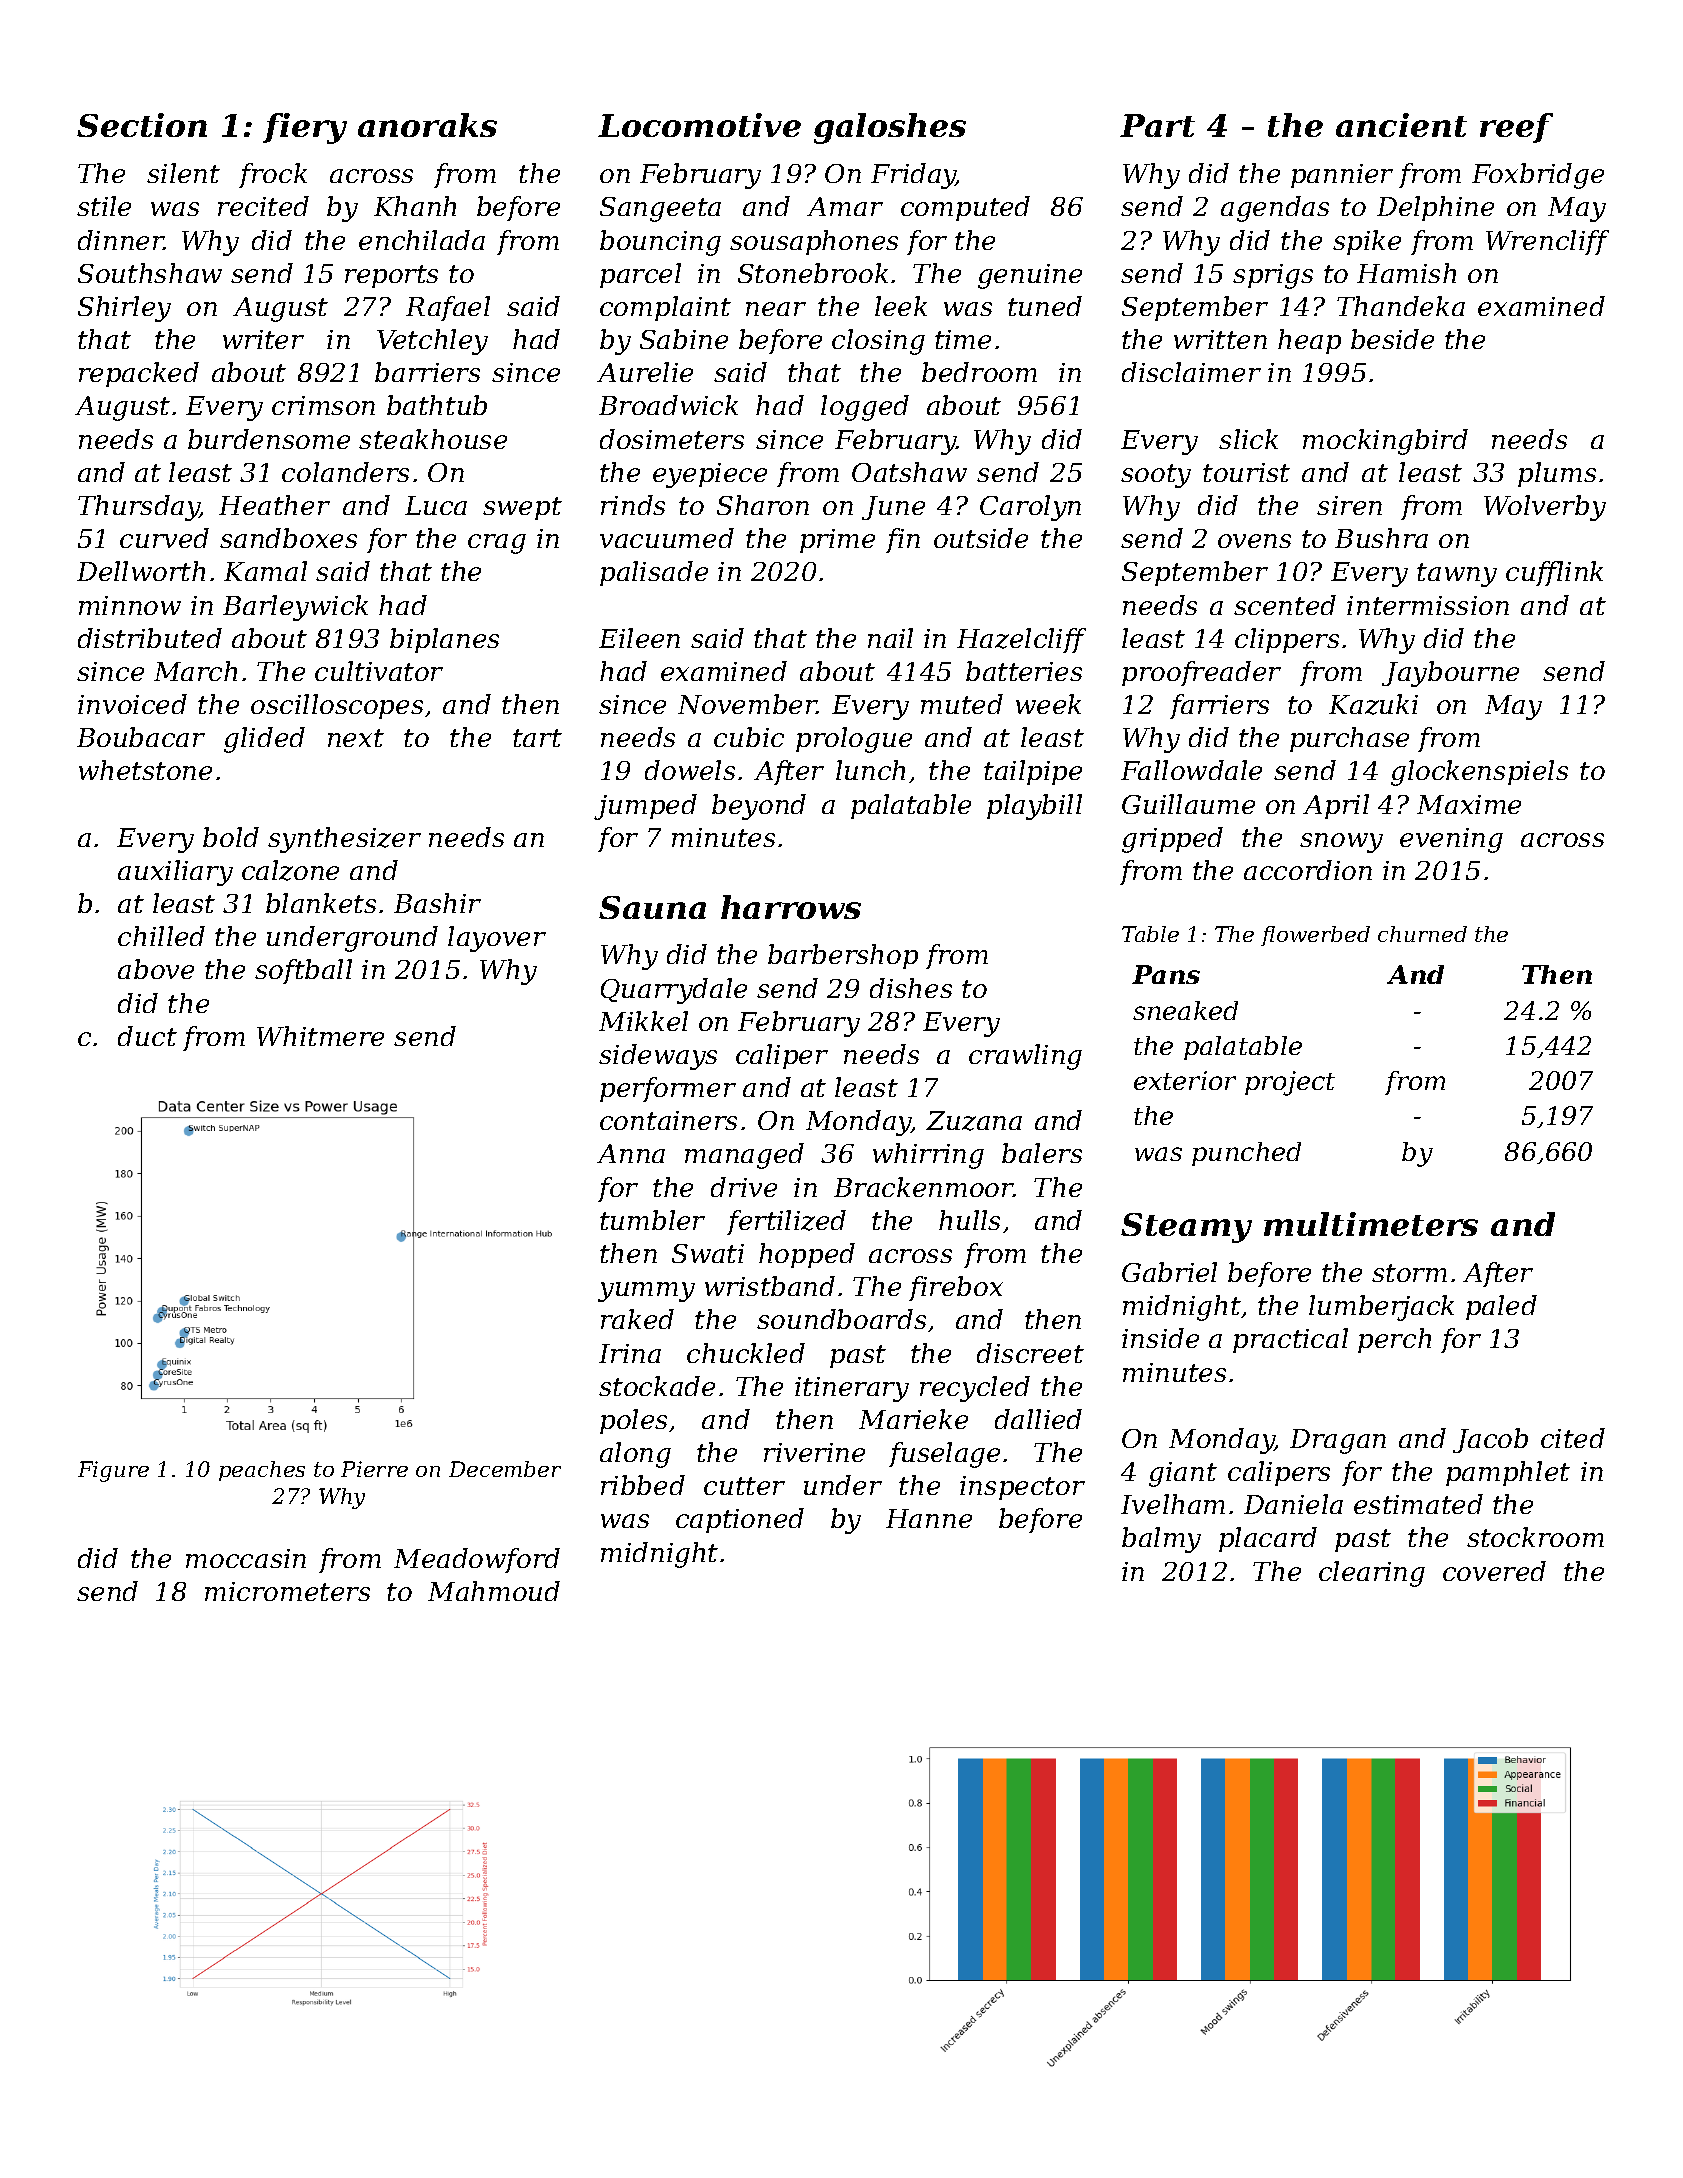 This screenshot has height=2178, width=1683. Describe the element at coordinates (763, 505) in the screenshot. I see `Sharon` at that location.
